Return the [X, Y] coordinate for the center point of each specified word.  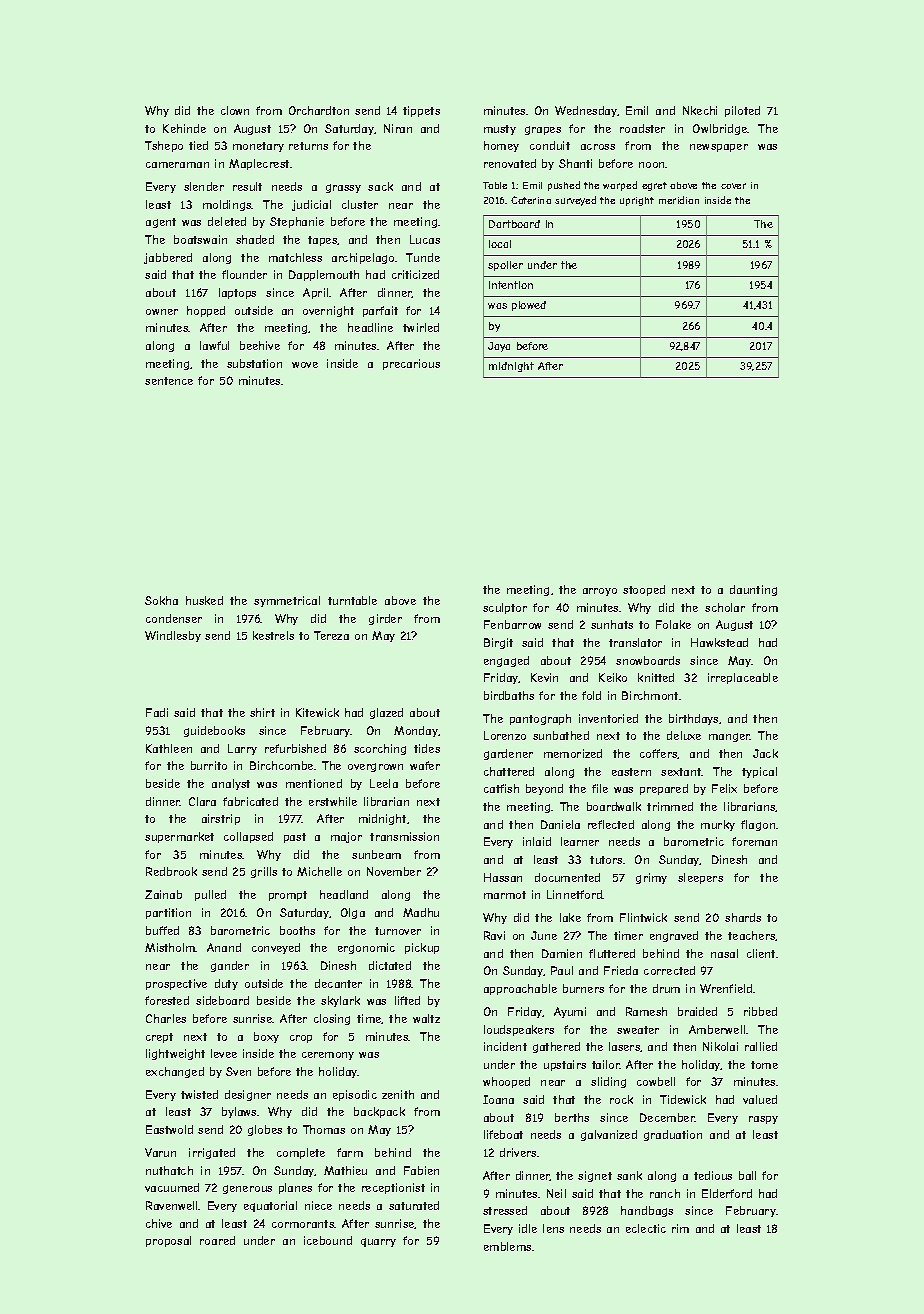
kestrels [273, 635]
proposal [168, 1241]
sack [380, 186]
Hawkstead [719, 642]
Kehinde [184, 128]
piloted [742, 111]
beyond [544, 789]
